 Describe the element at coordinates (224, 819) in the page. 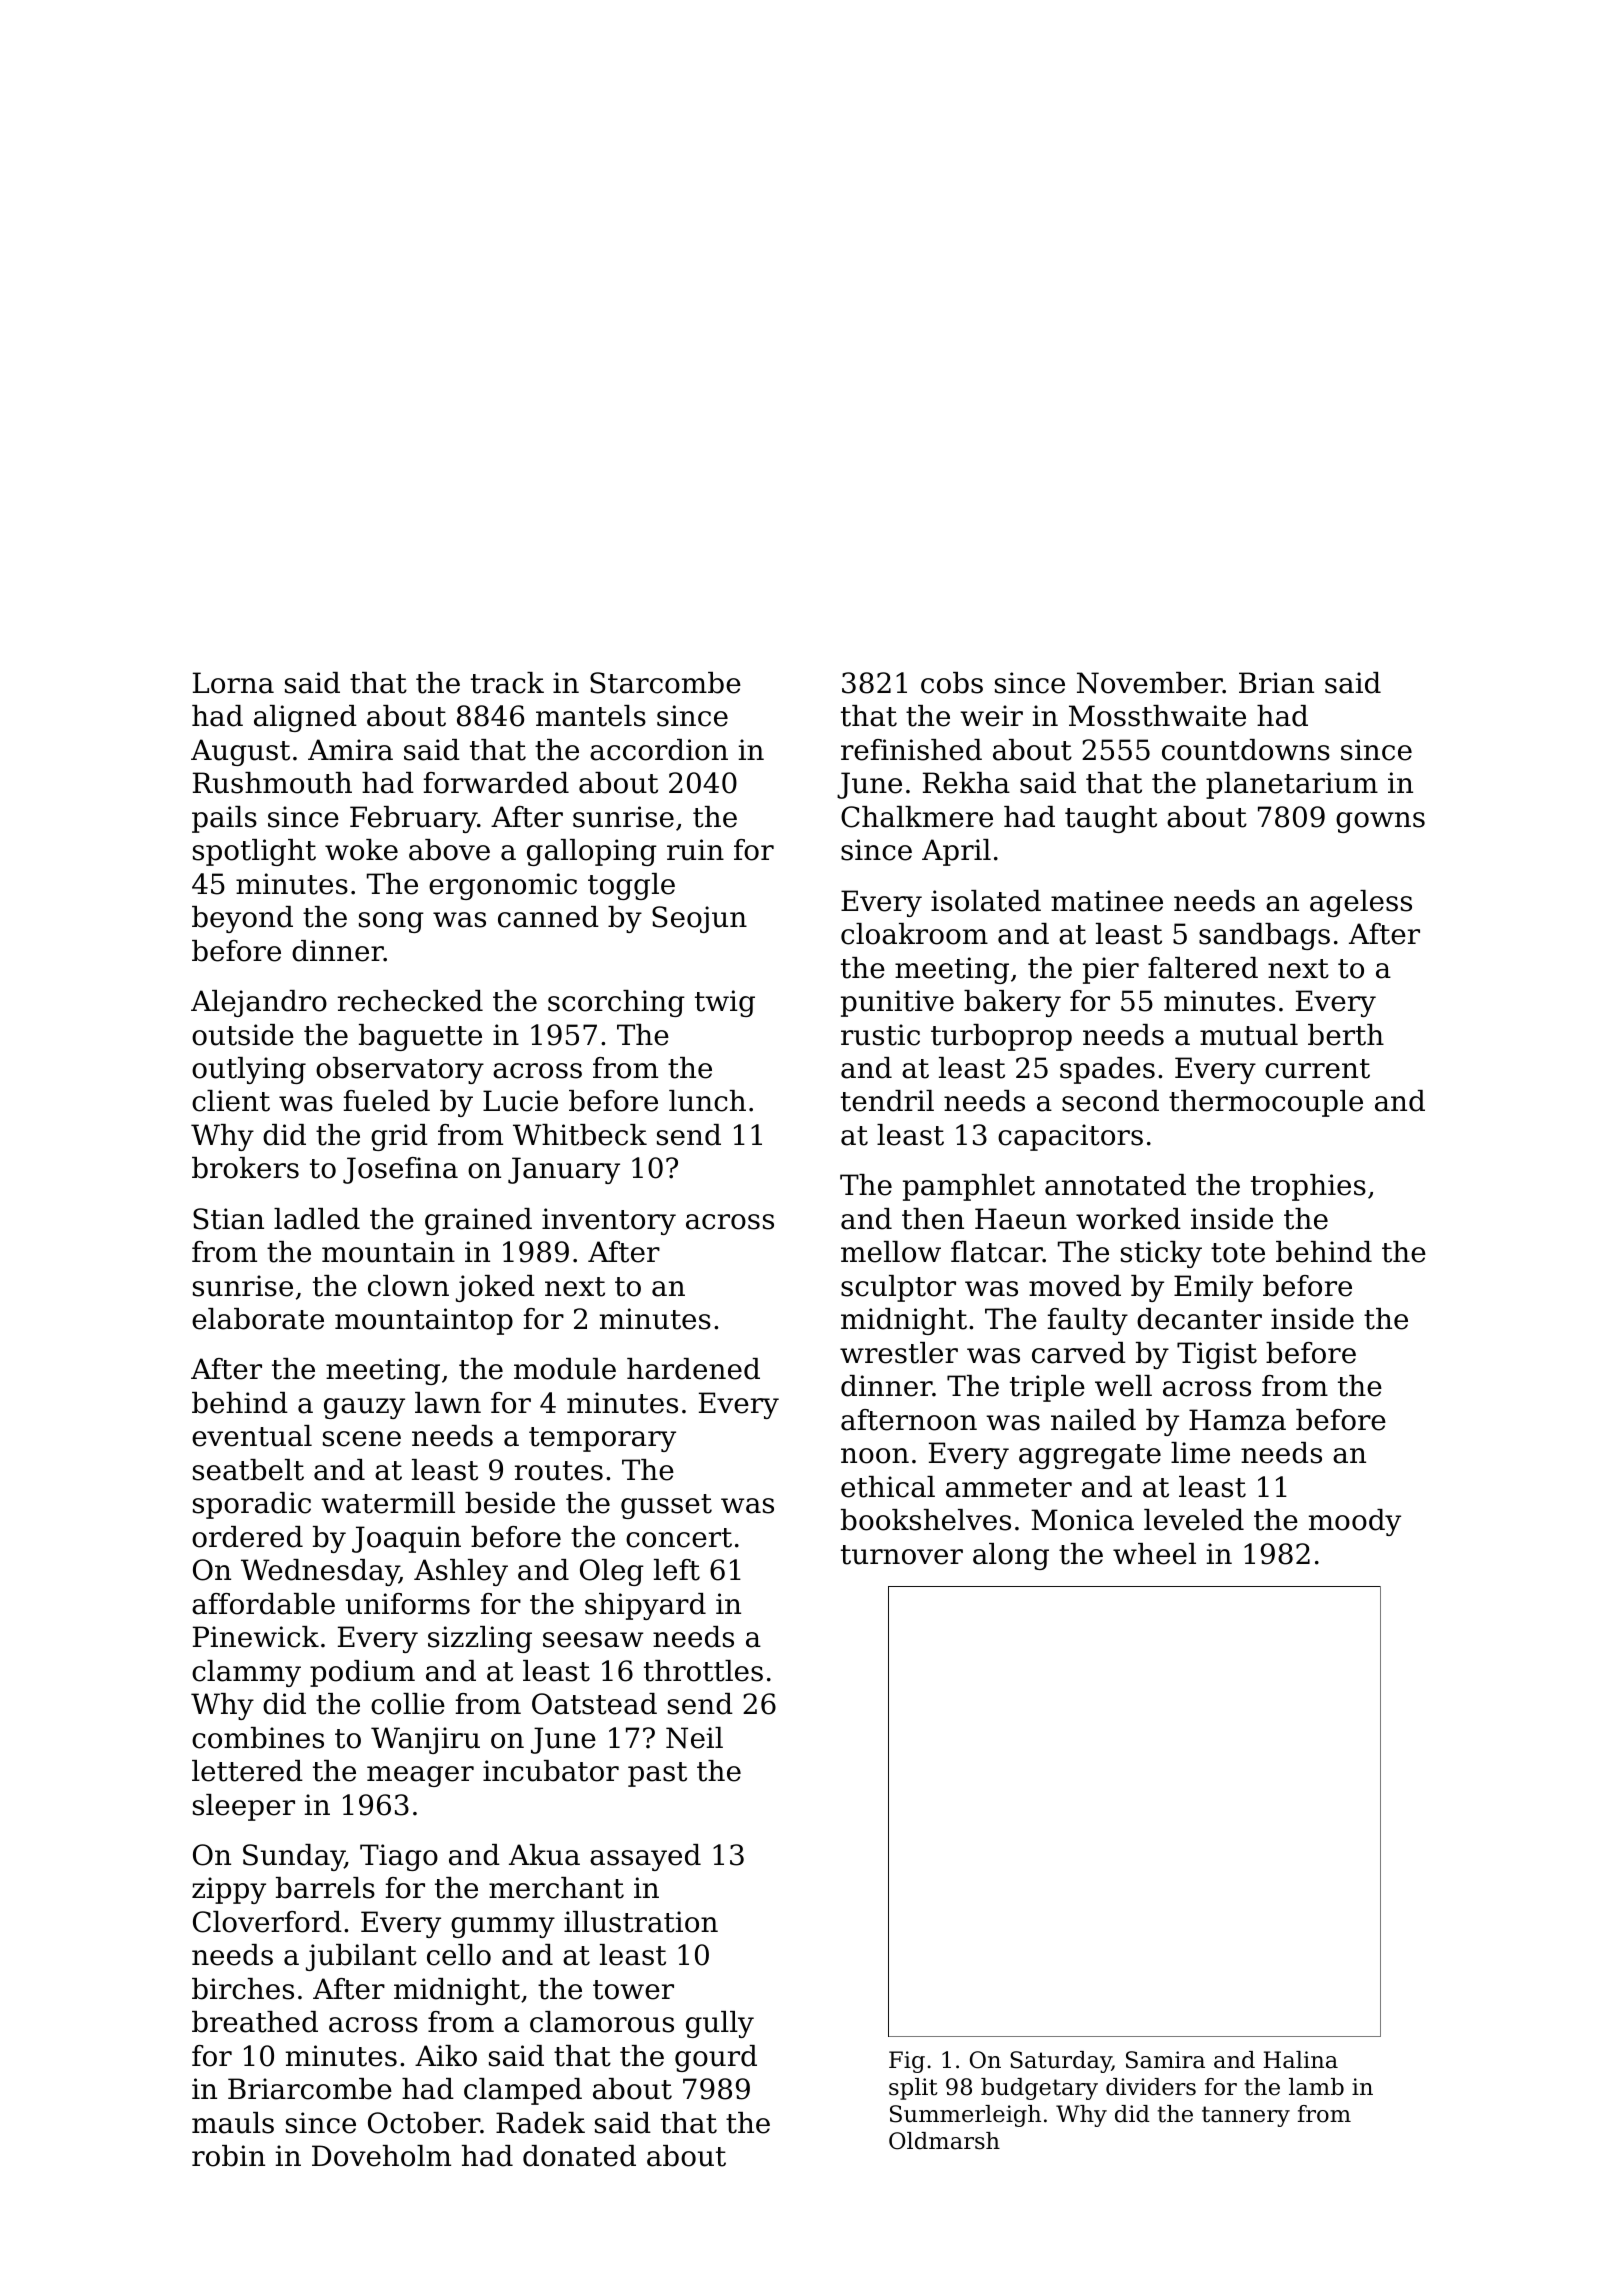

I see `pails` at that location.
